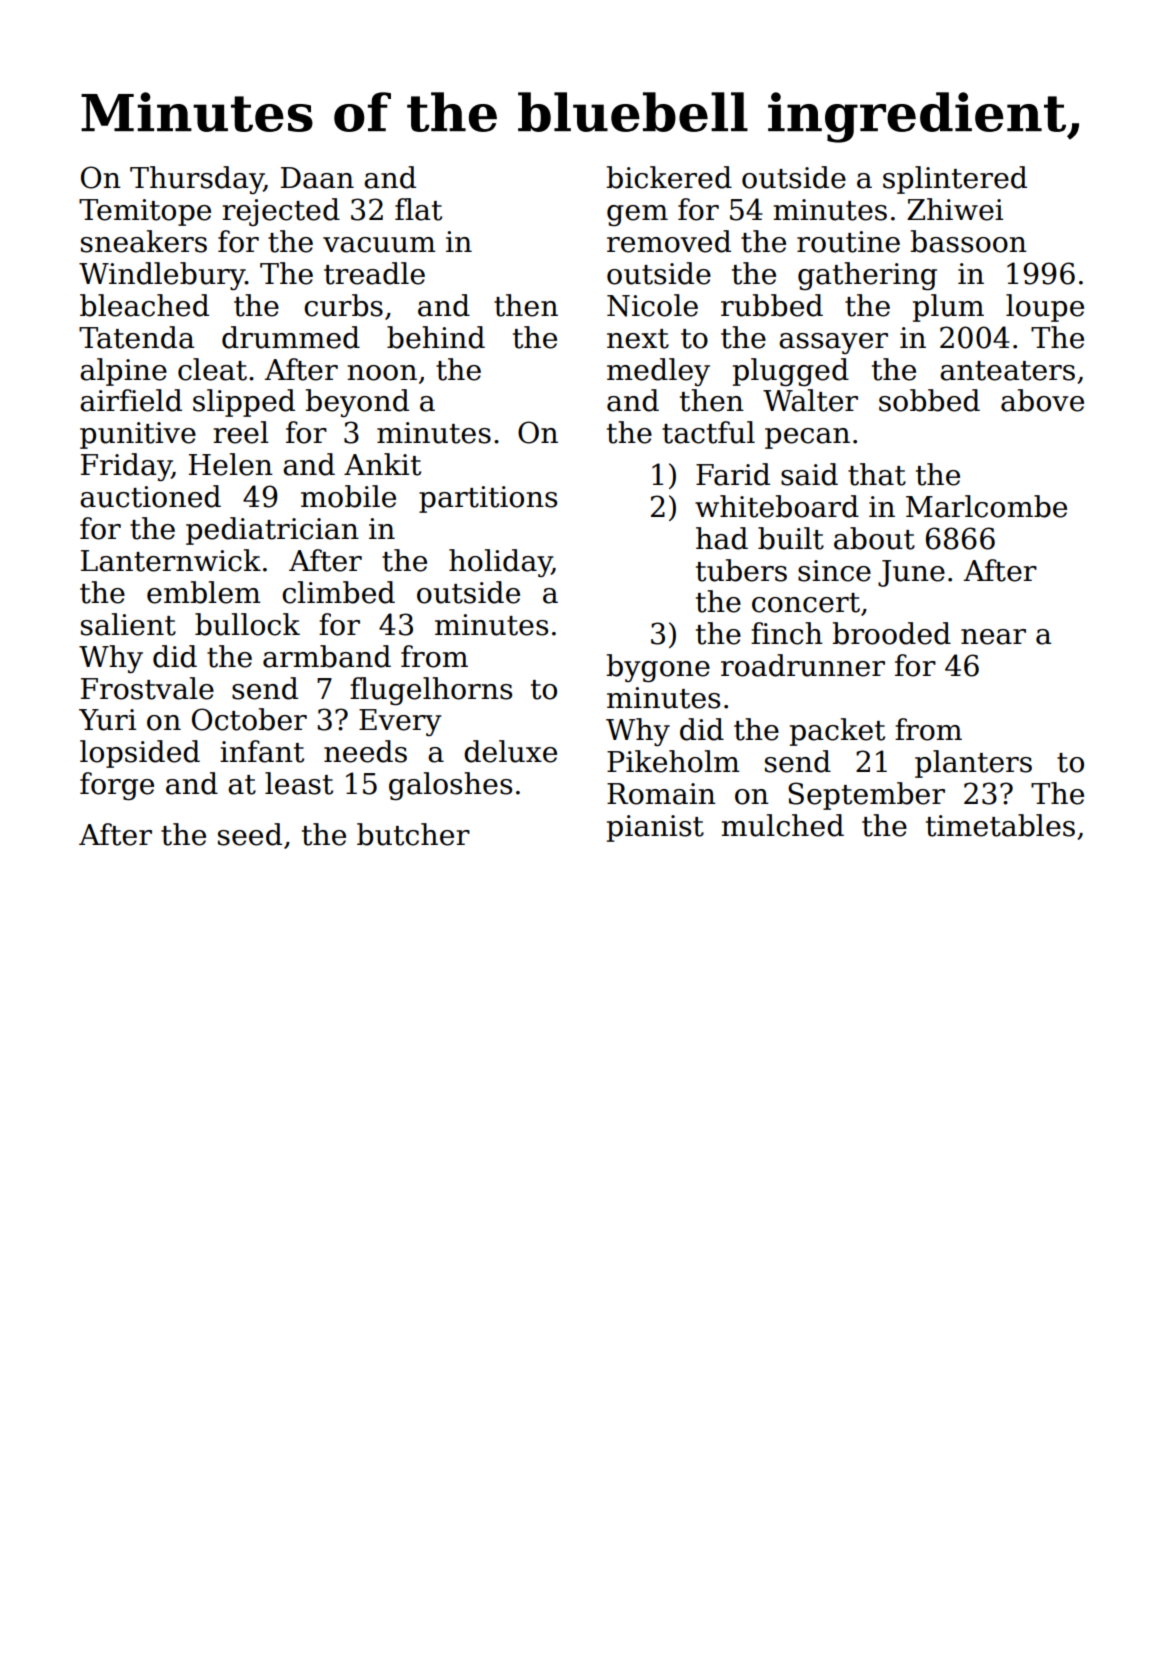 The height and width of the document is (1654, 1165). I want to click on packet, so click(837, 732).
